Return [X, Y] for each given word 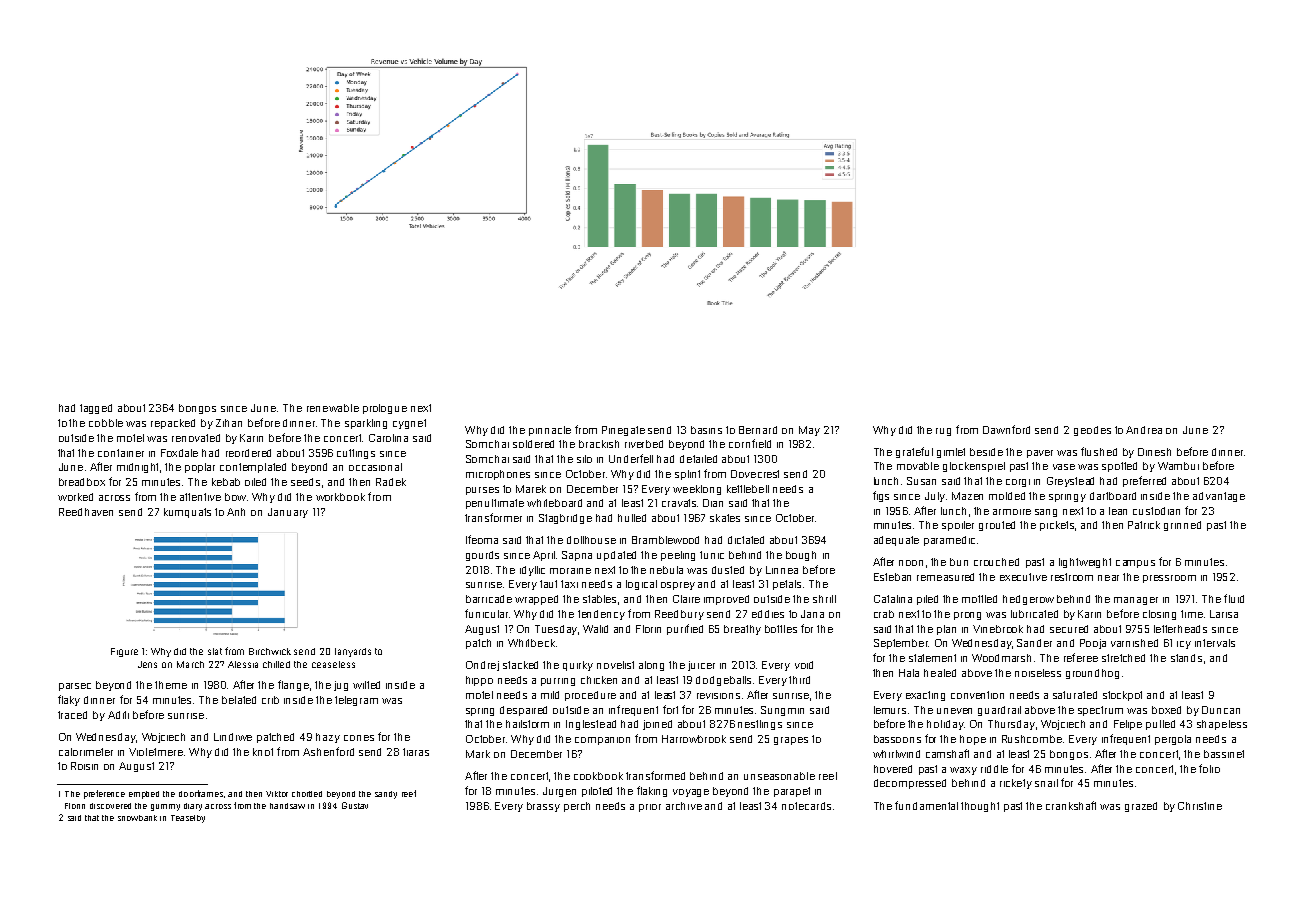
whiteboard [554, 503]
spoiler [958, 526]
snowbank [137, 818]
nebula [666, 570]
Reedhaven [86, 512]
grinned [1182, 526]
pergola [1173, 740]
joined [657, 725]
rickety [1016, 784]
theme [171, 685]
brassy [543, 807]
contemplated [253, 468]
